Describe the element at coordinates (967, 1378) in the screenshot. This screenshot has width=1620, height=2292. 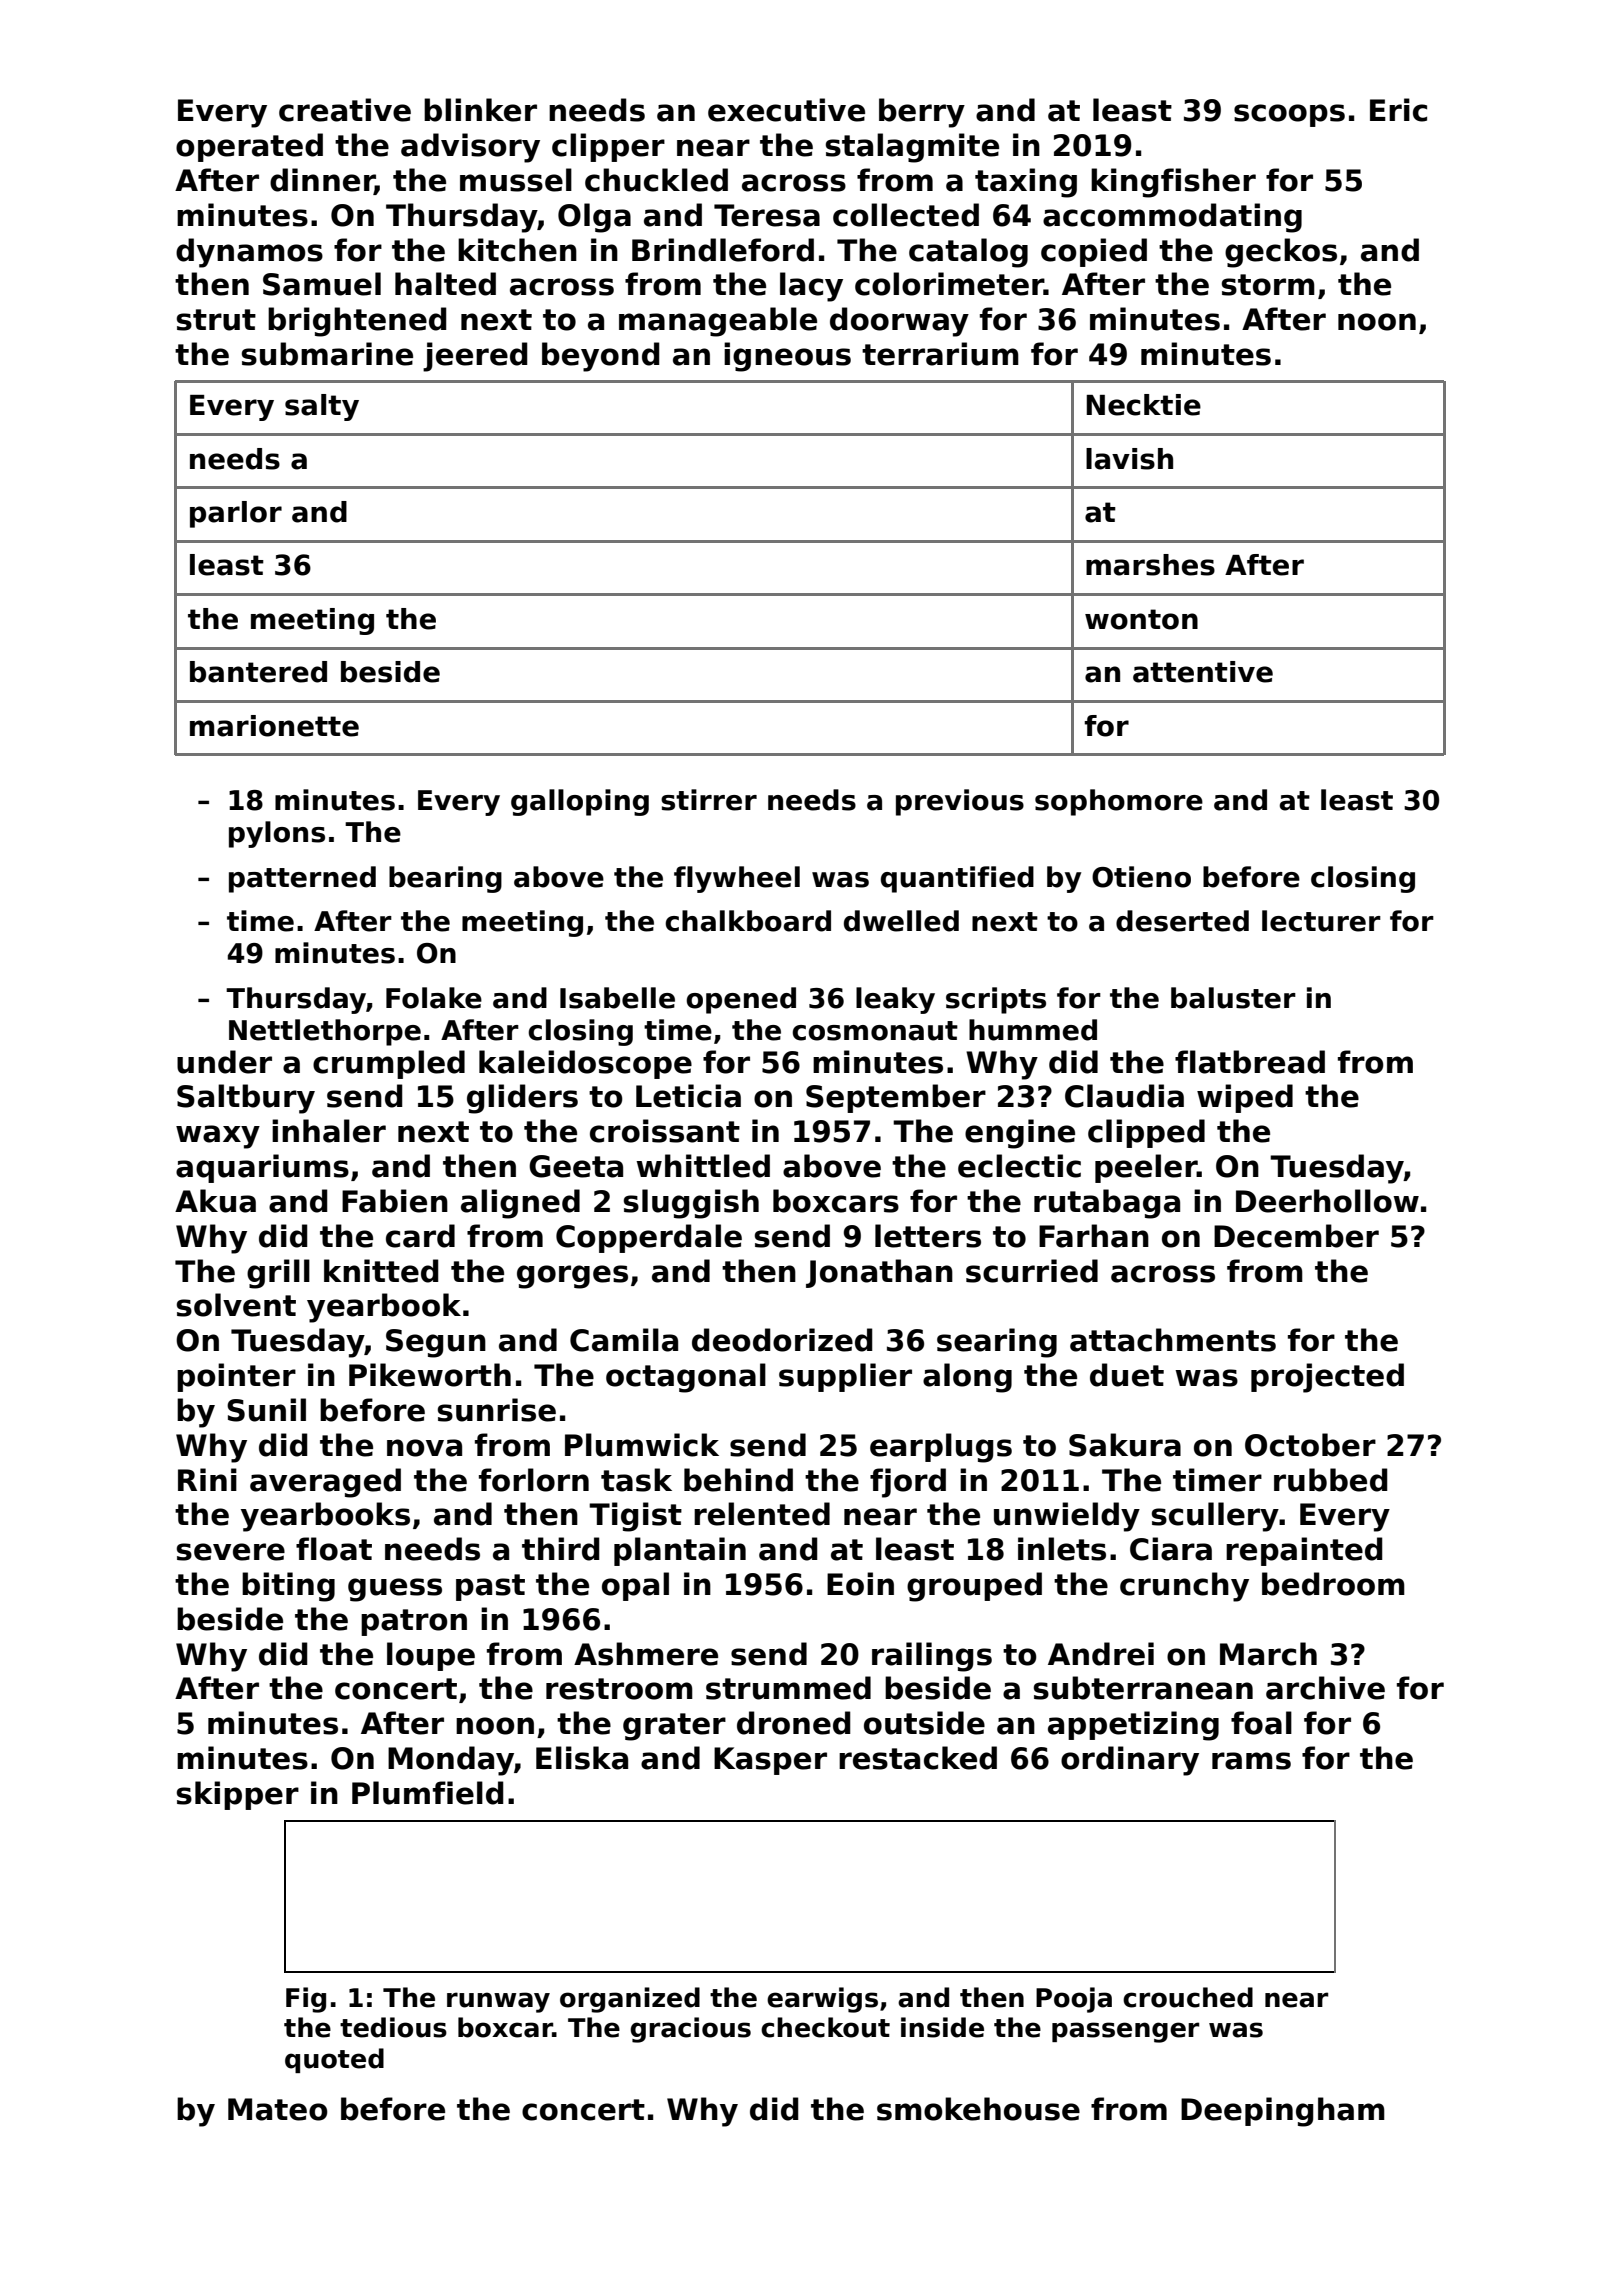
I see `along` at that location.
